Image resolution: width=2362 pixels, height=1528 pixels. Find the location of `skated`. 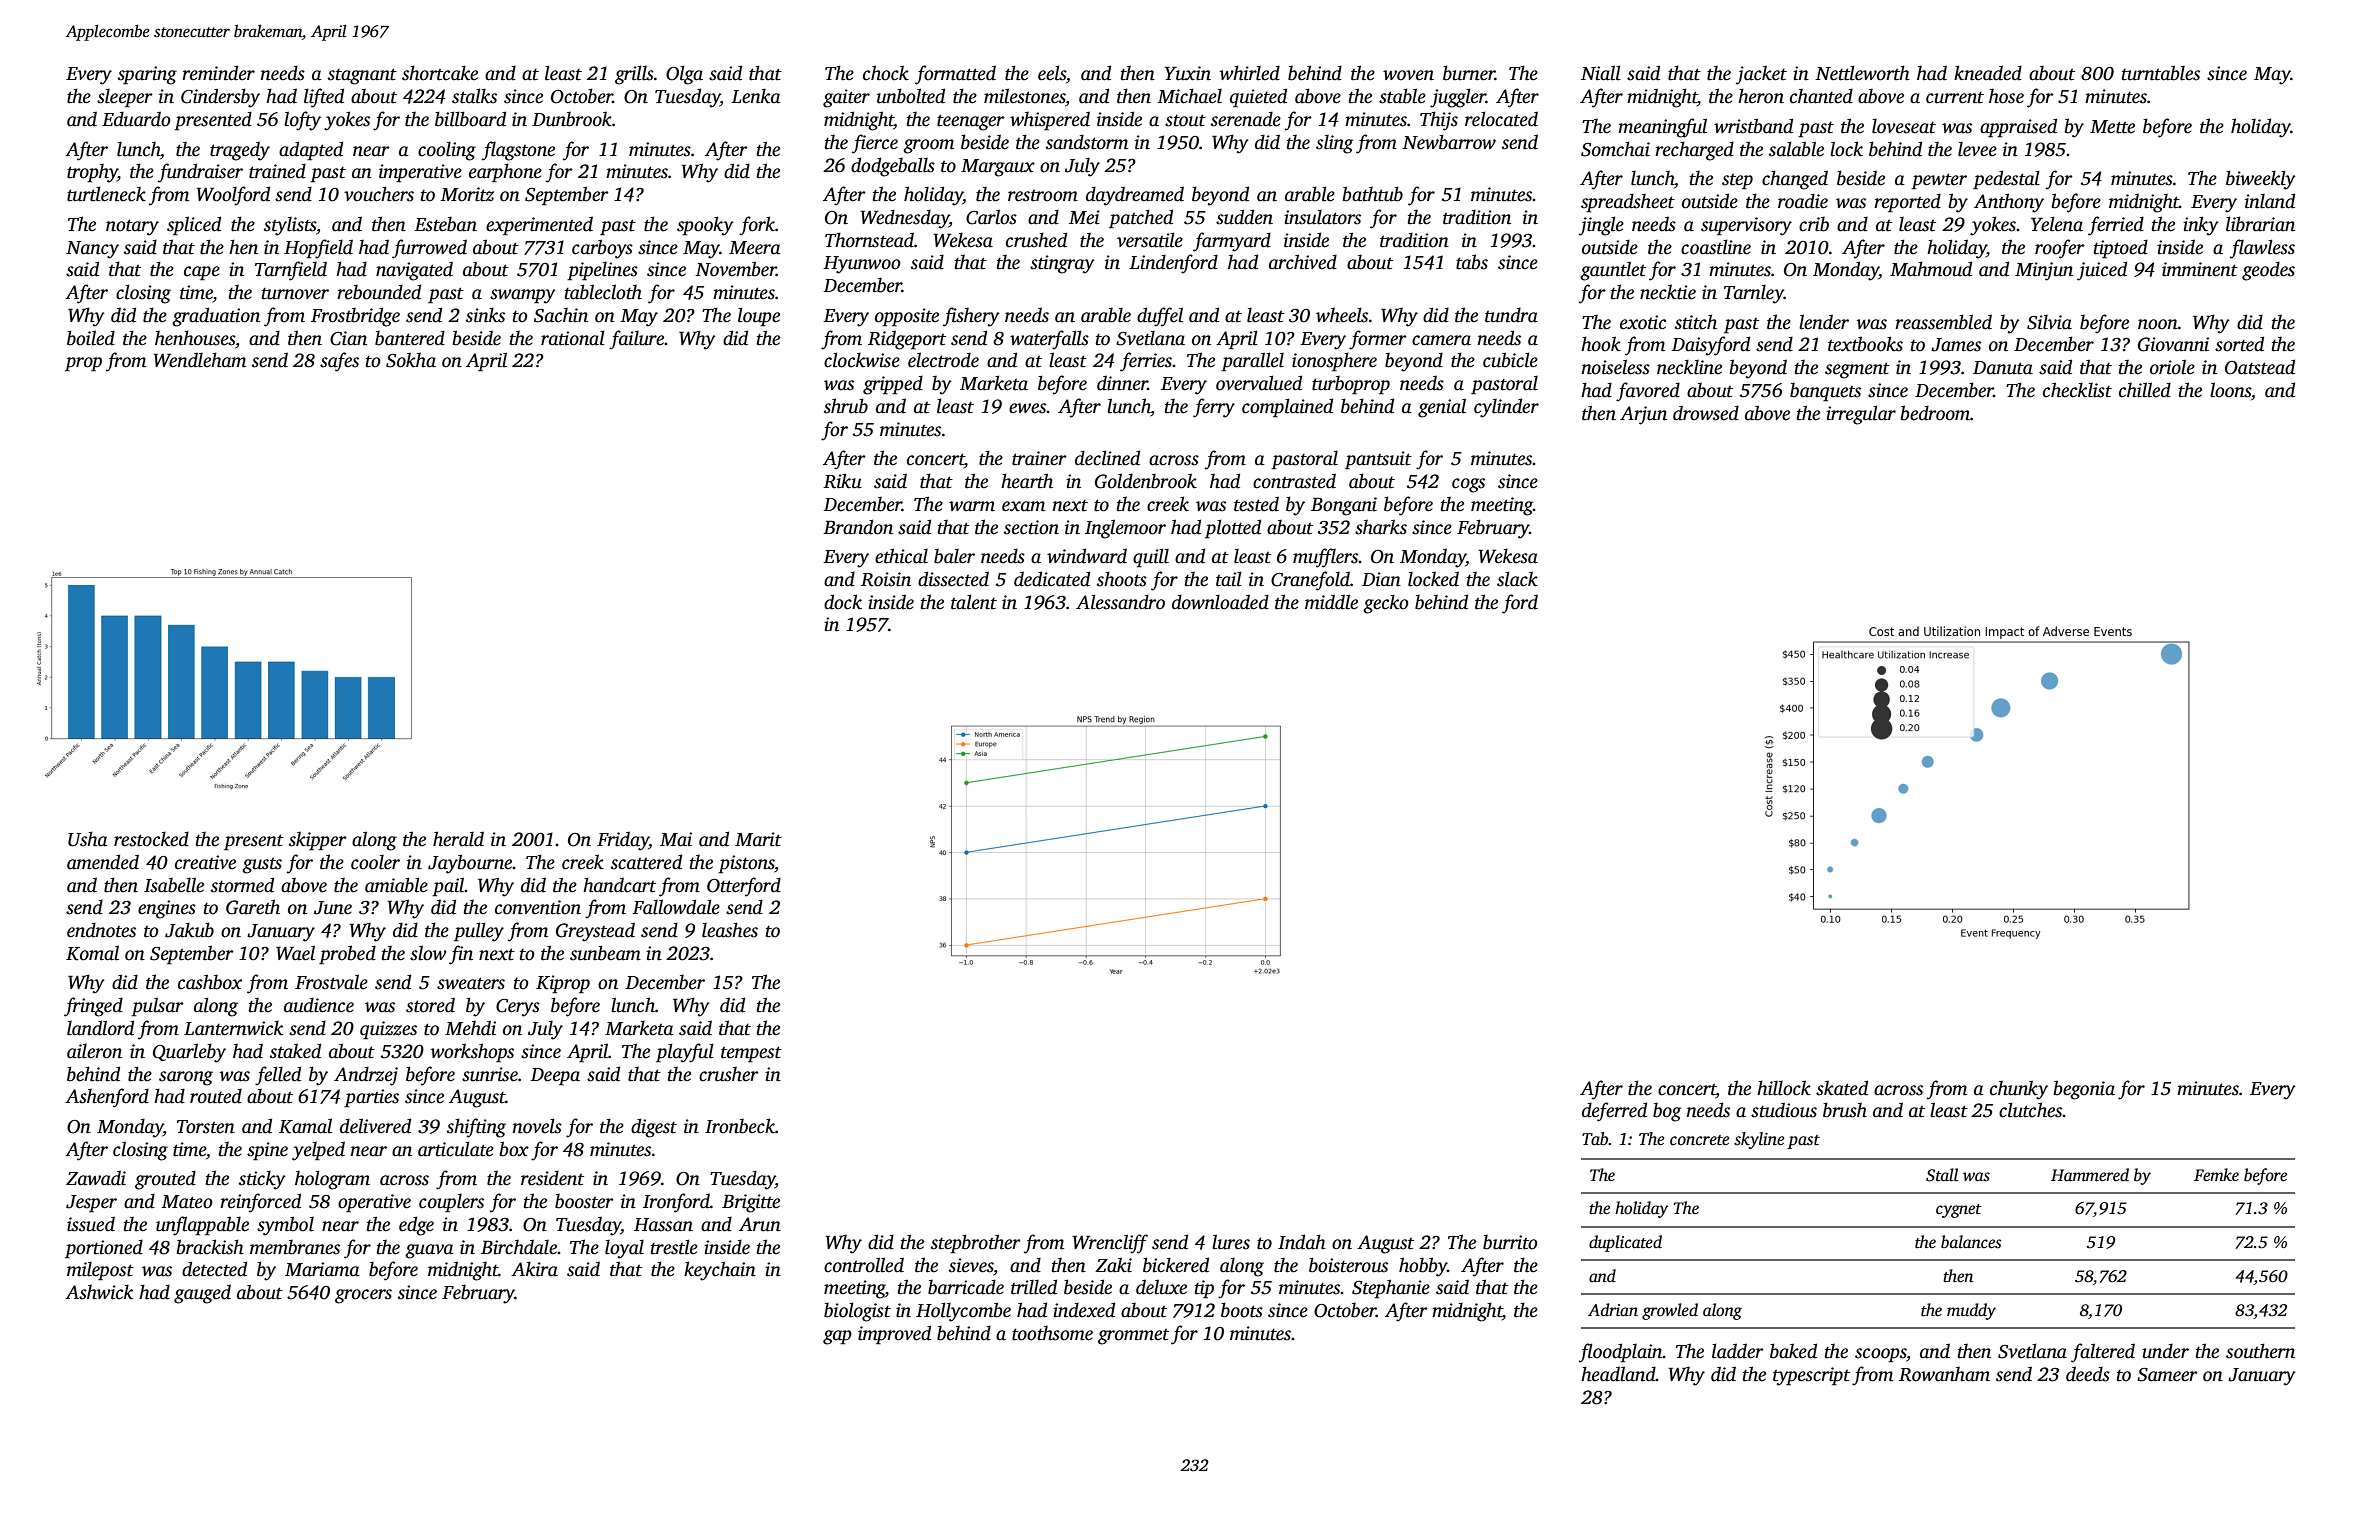

skated is located at coordinates (1842, 1088).
